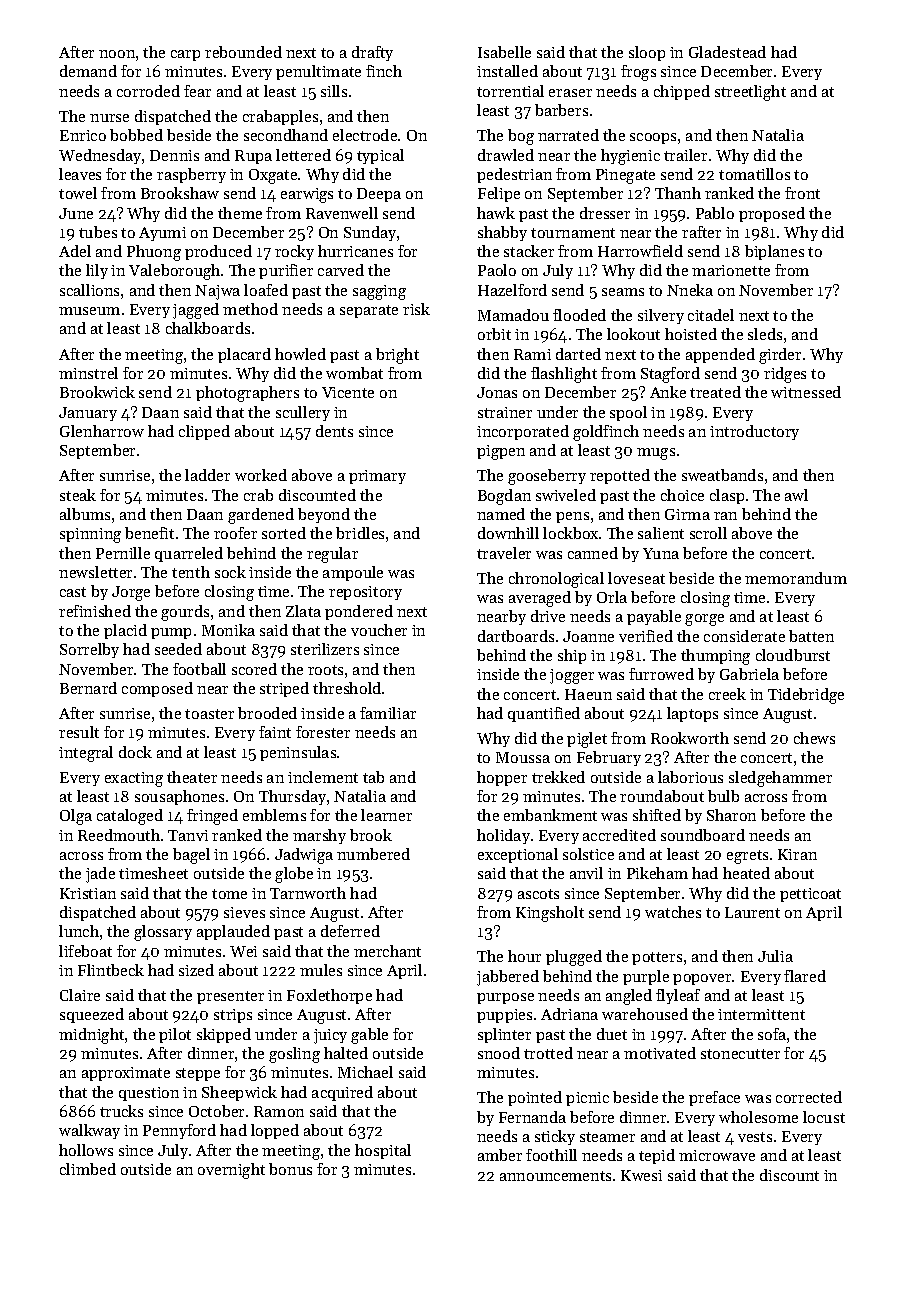 Image resolution: width=908 pixels, height=1316 pixels. Describe the element at coordinates (544, 714) in the image. I see `quantified` at that location.
